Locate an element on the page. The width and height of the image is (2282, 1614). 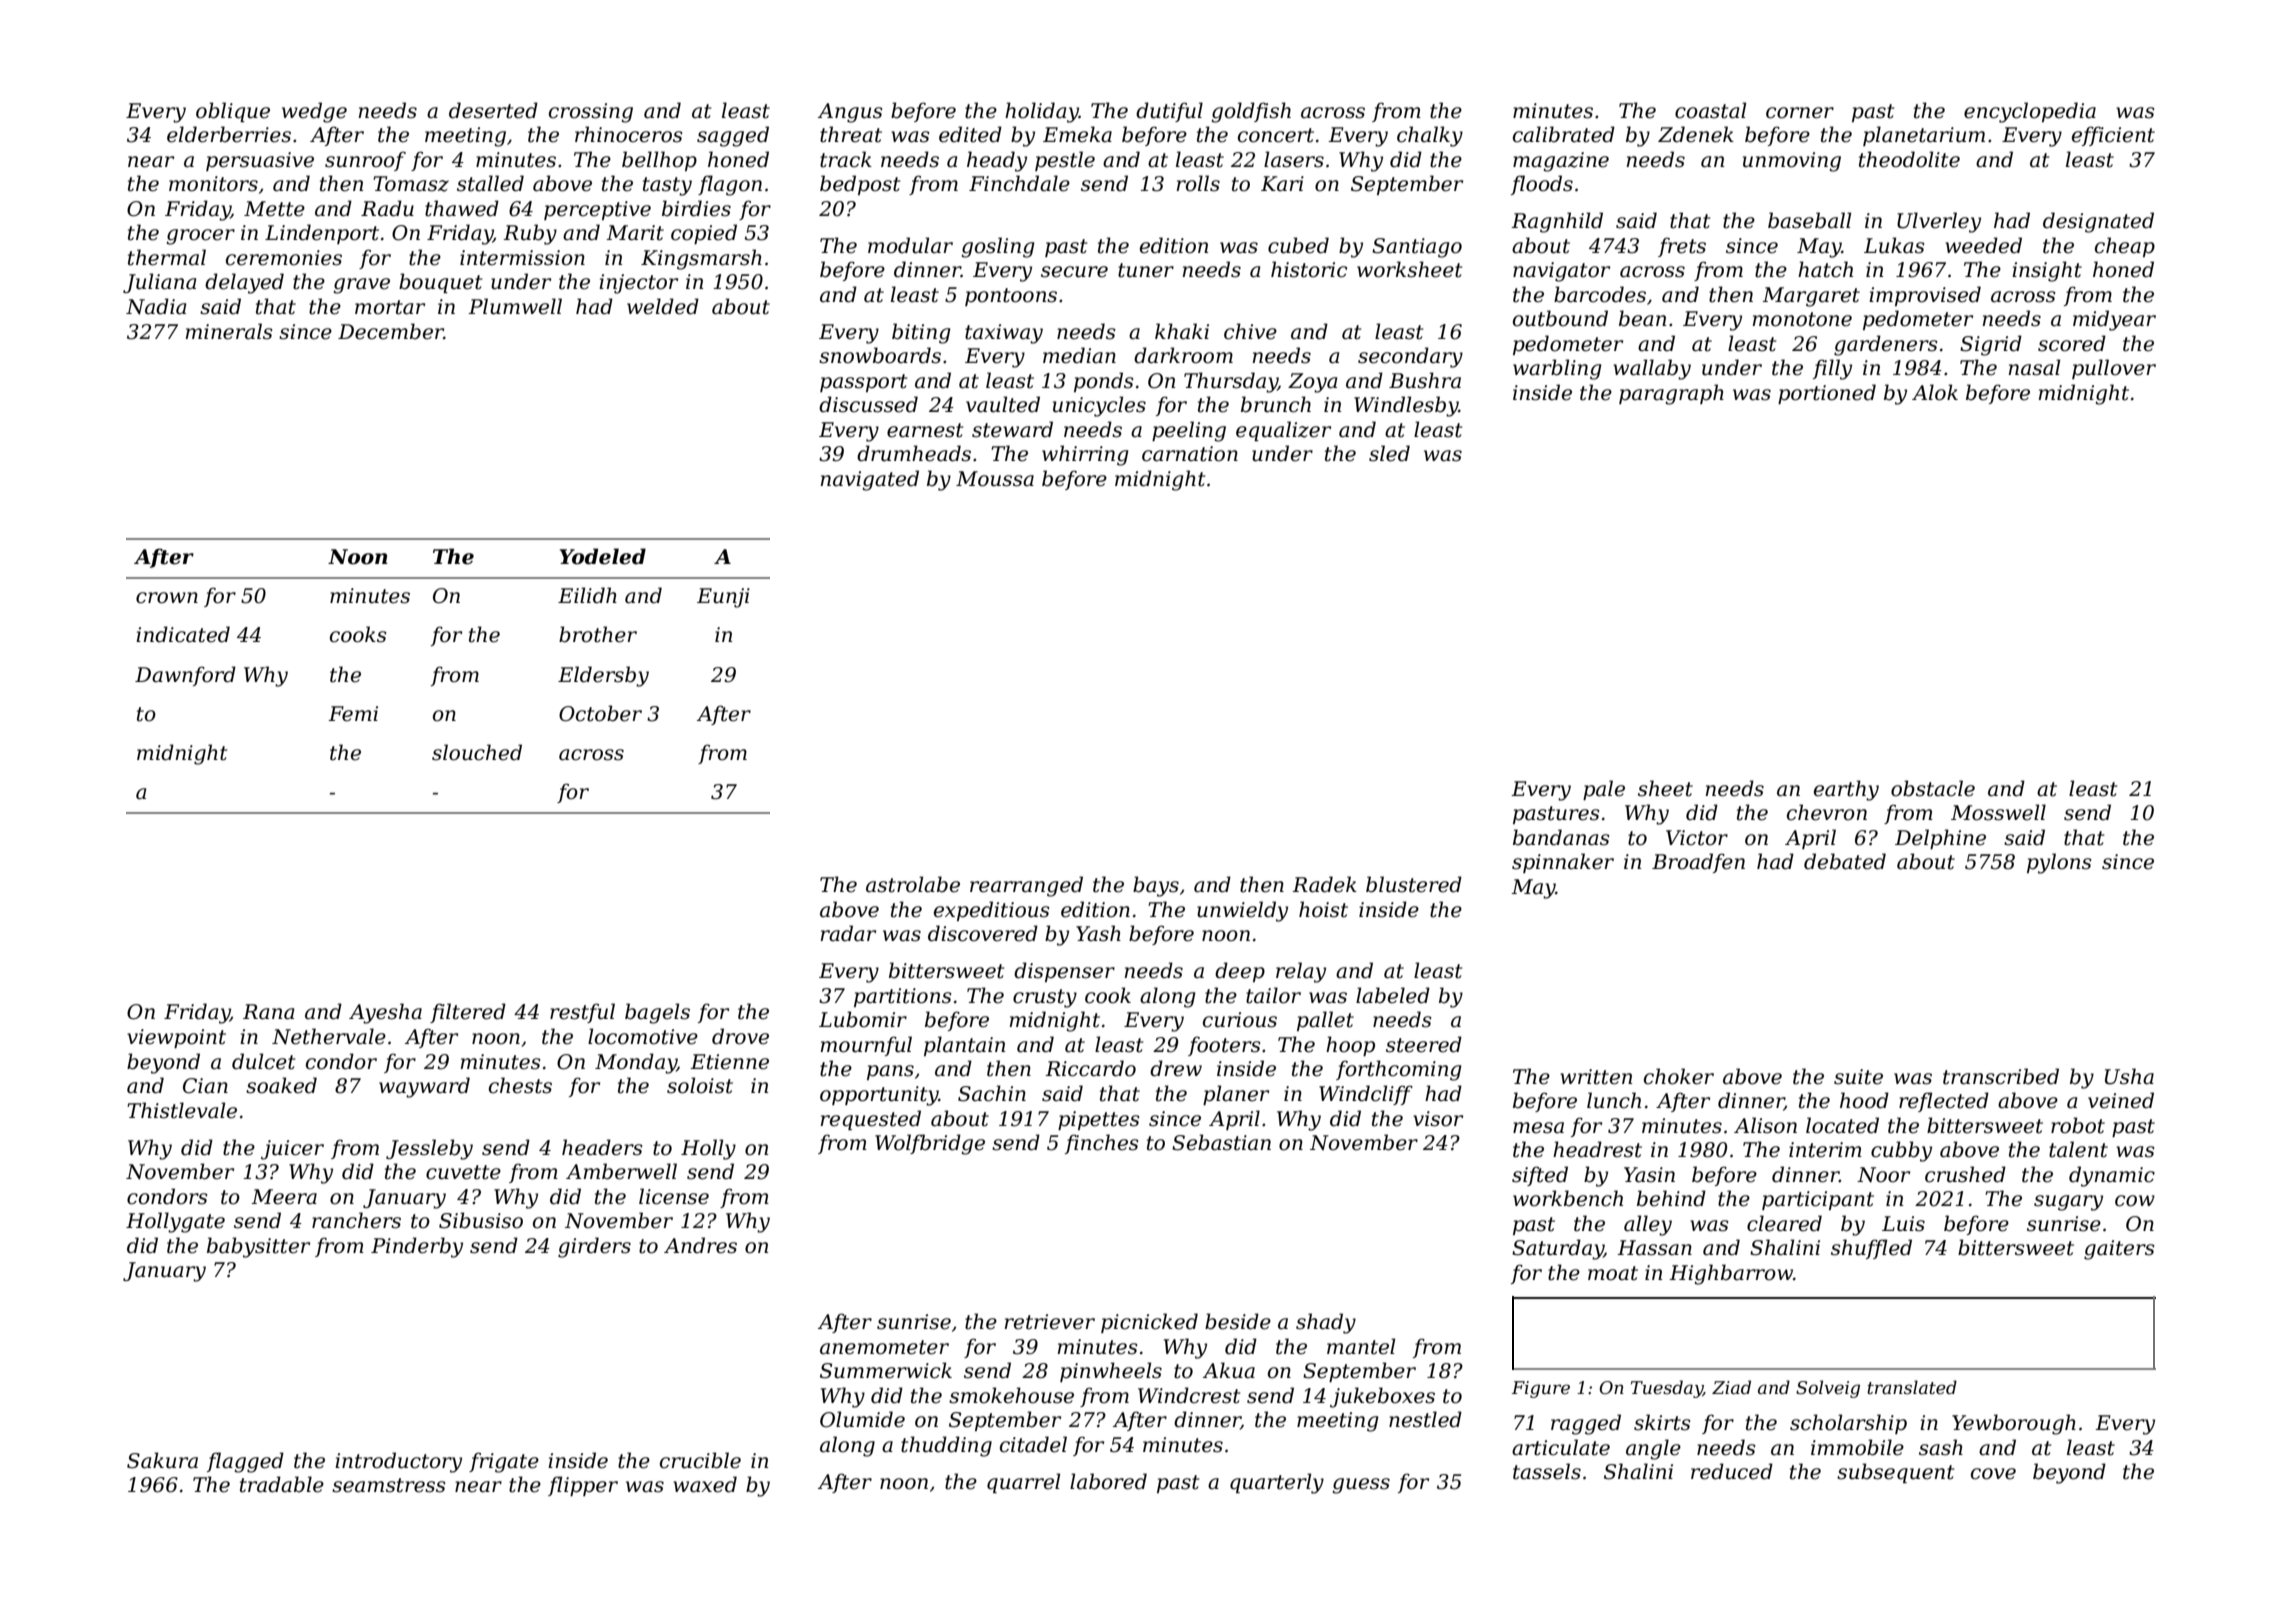
monitors is located at coordinates (213, 184).
